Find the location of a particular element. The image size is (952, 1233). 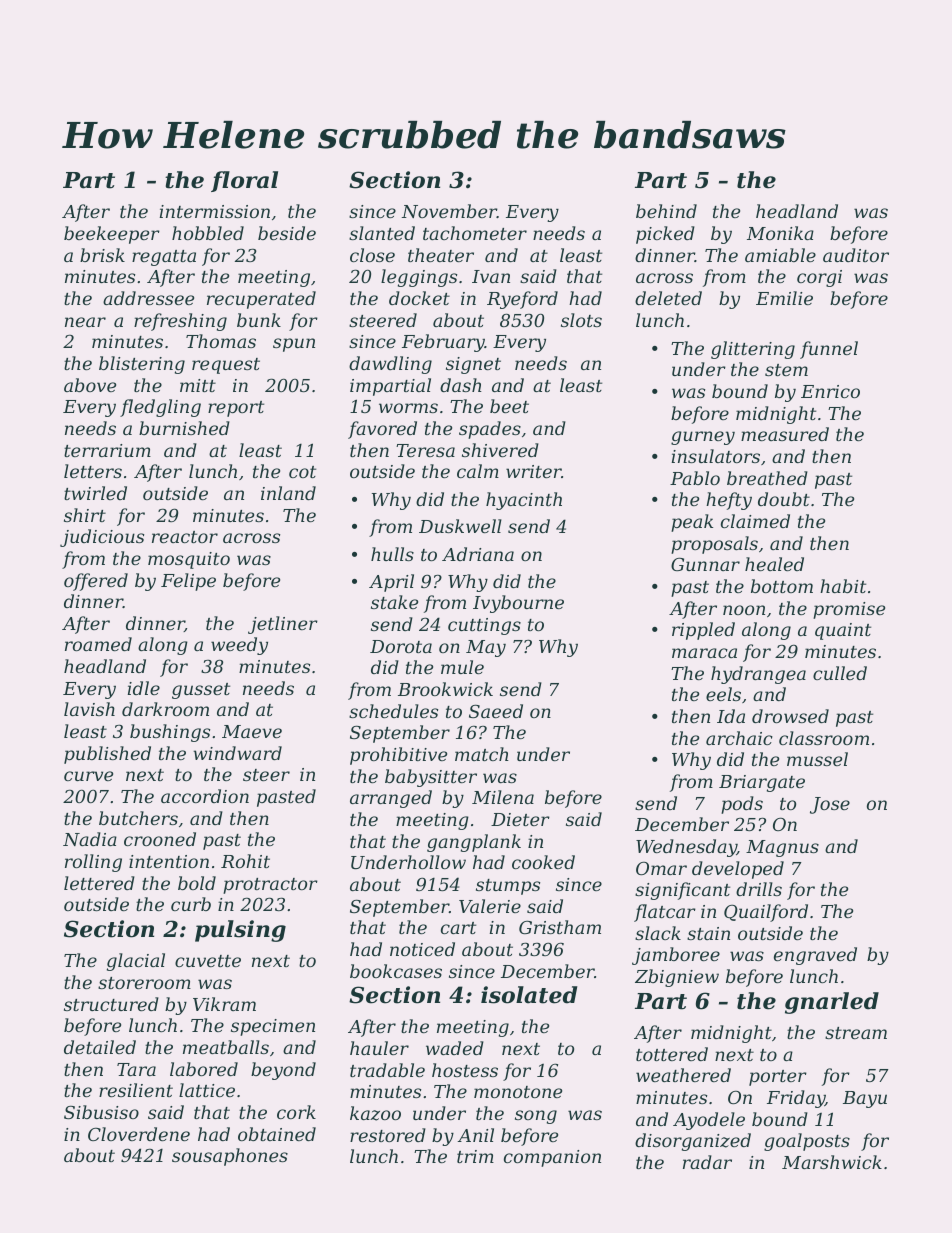

hyacinth is located at coordinates (524, 501).
